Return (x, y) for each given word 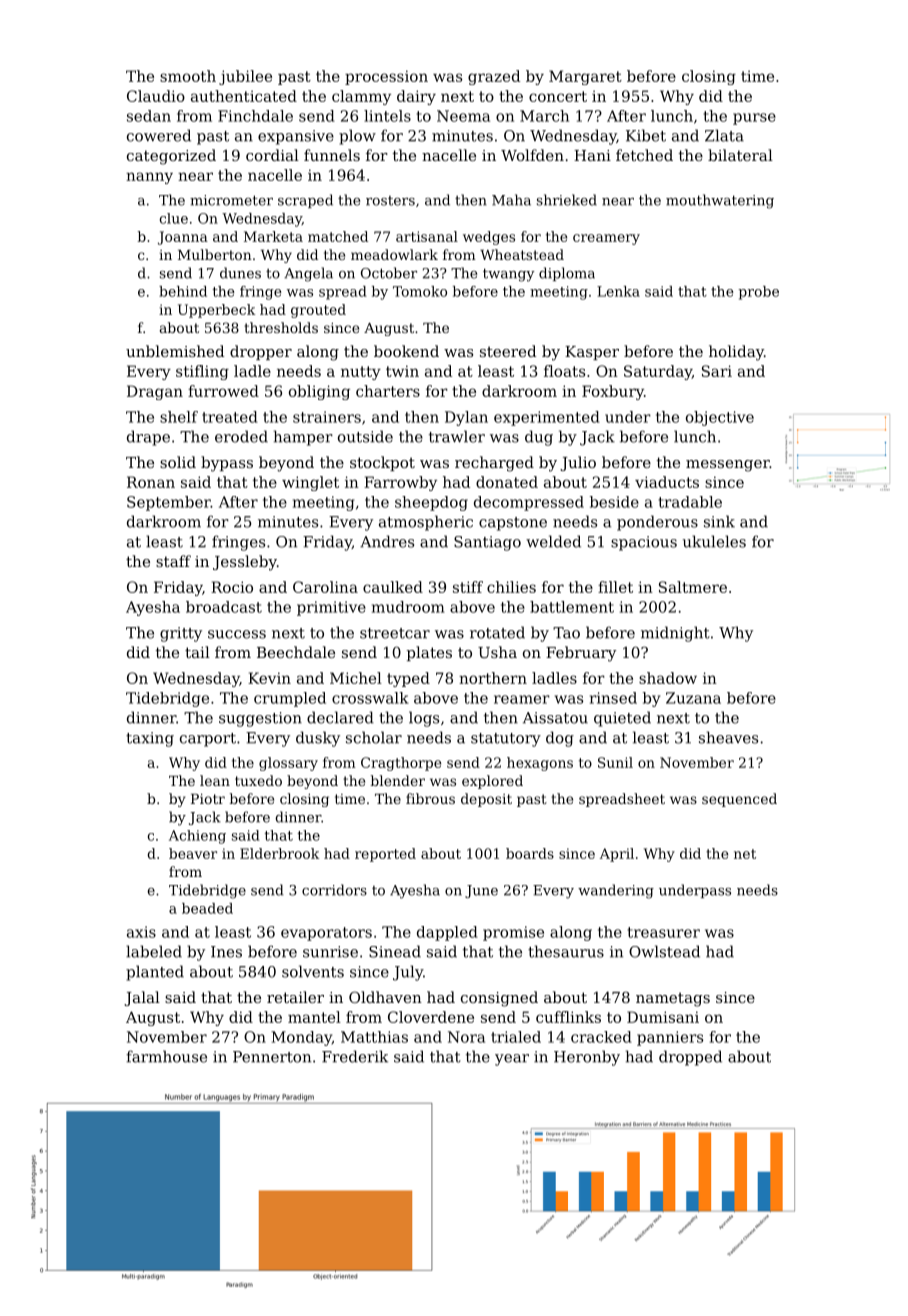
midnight (675, 634)
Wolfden (532, 155)
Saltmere (693, 587)
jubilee (245, 77)
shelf (179, 417)
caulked (393, 587)
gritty (181, 634)
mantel (314, 1017)
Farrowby (400, 483)
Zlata (724, 135)
